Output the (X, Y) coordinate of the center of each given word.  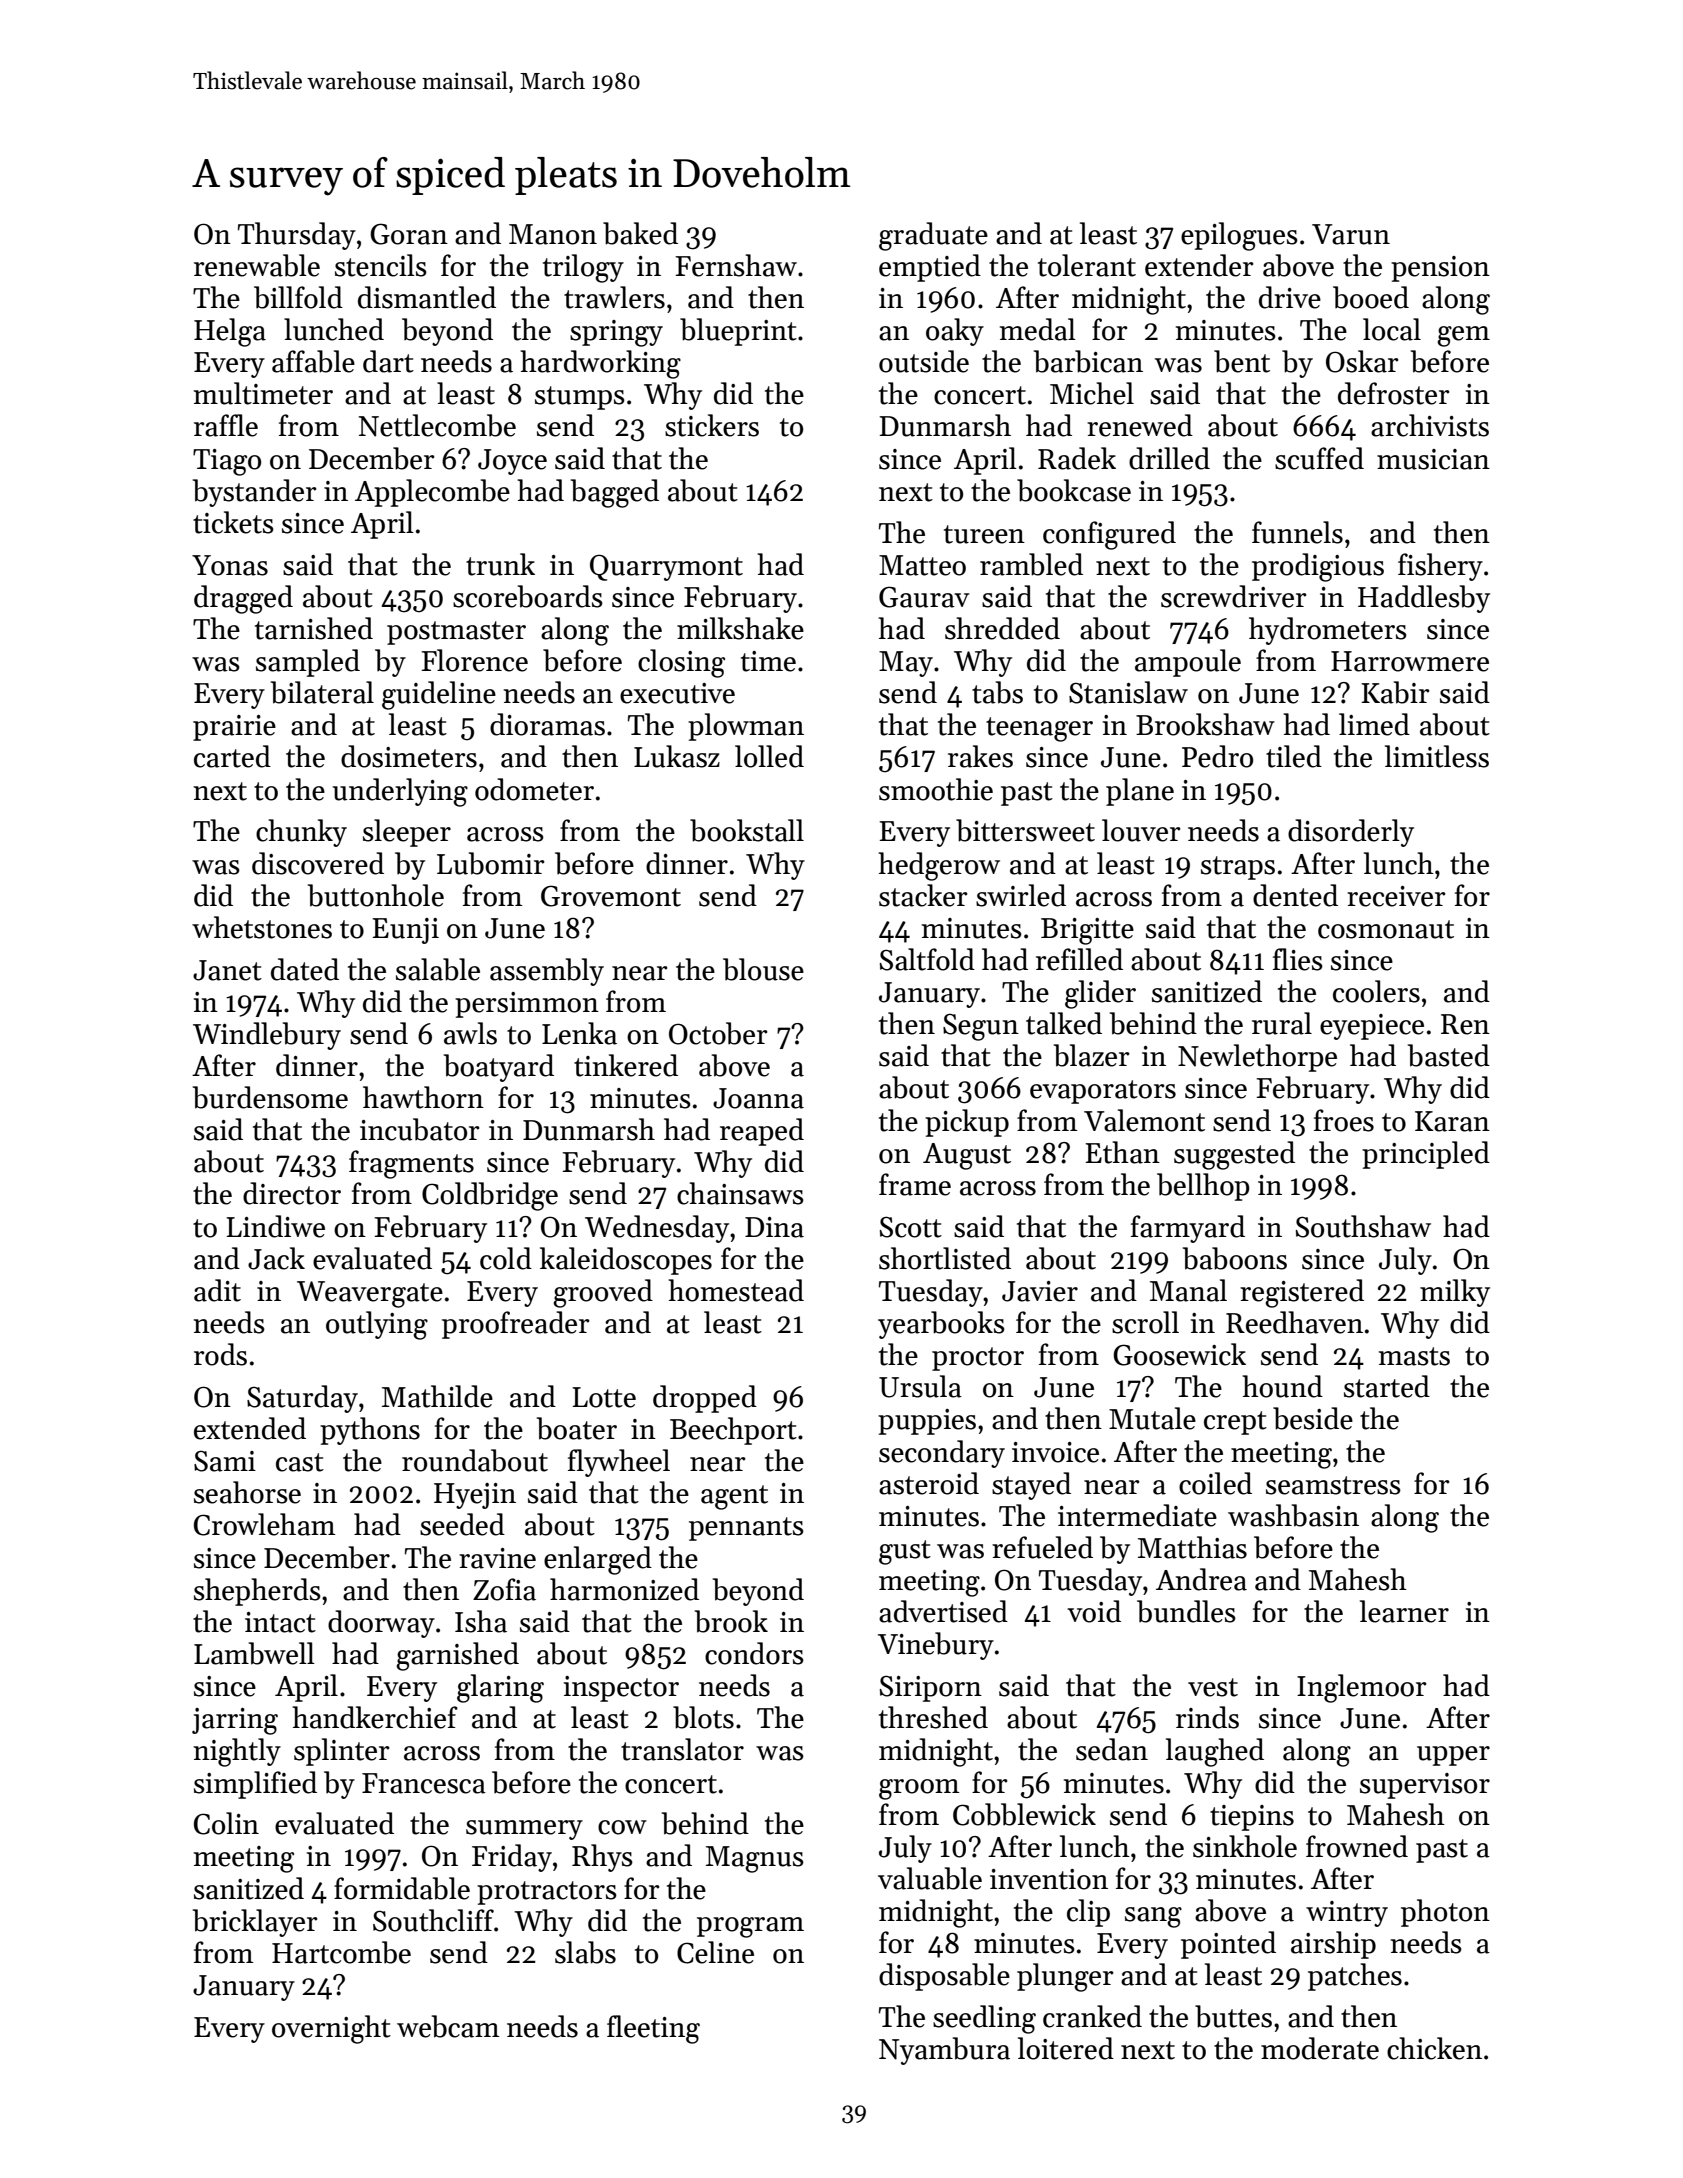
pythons (370, 1431)
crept (1235, 1423)
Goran (409, 234)
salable (438, 969)
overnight (331, 2029)
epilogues (1239, 236)
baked (640, 233)
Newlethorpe (1257, 1058)
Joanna (758, 1098)
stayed (1031, 1486)
